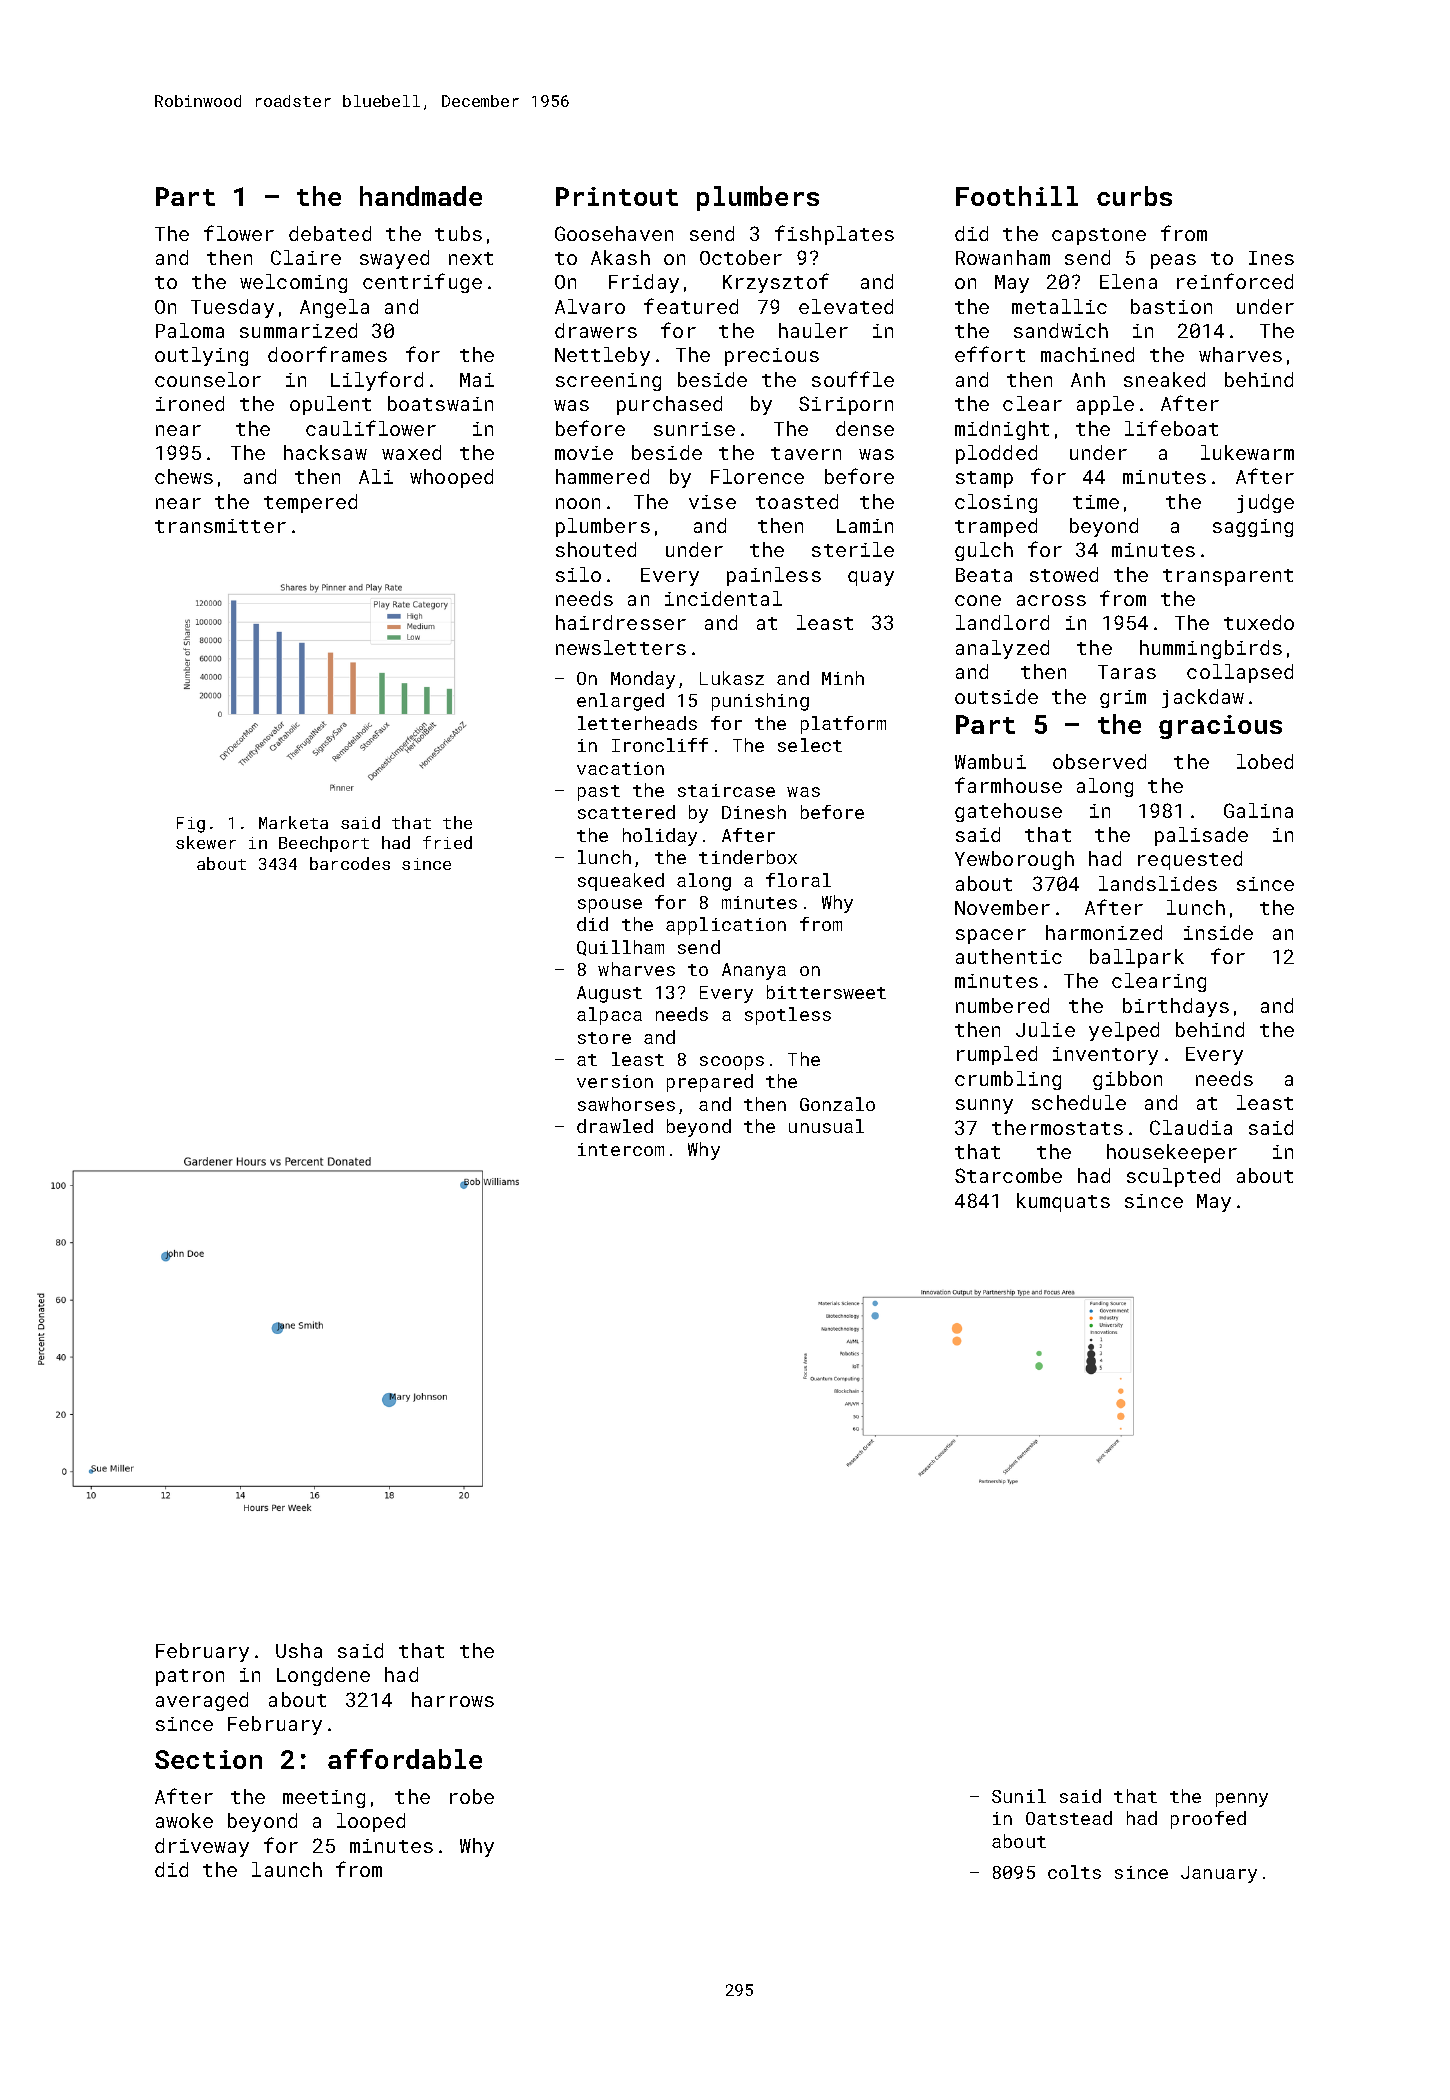 This page has width=1450, height=2100. What do you see at coordinates (453, 1699) in the page?
I see `harrows` at bounding box center [453, 1699].
